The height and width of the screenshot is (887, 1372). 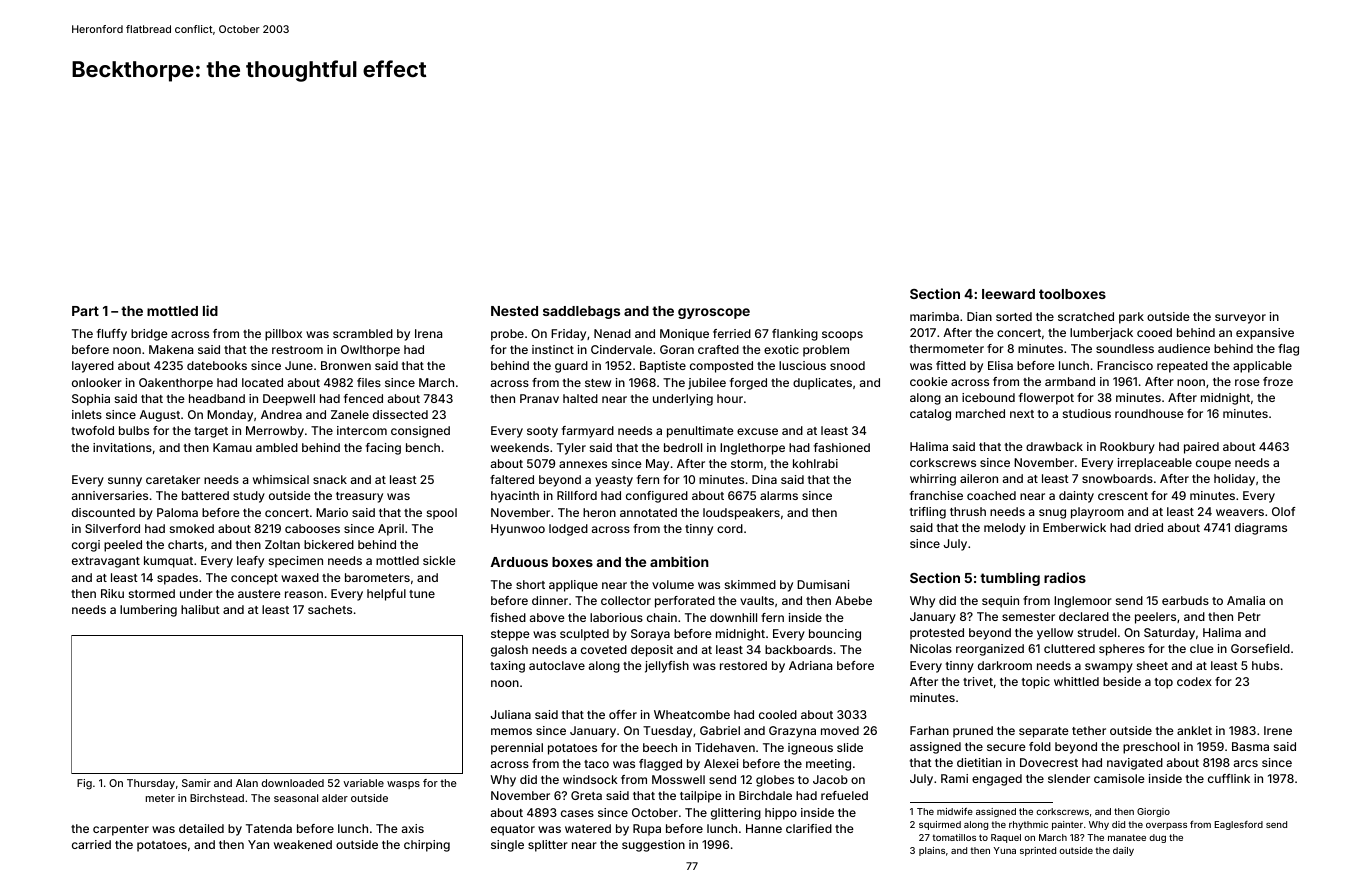 I want to click on leeward, so click(x=1008, y=294).
